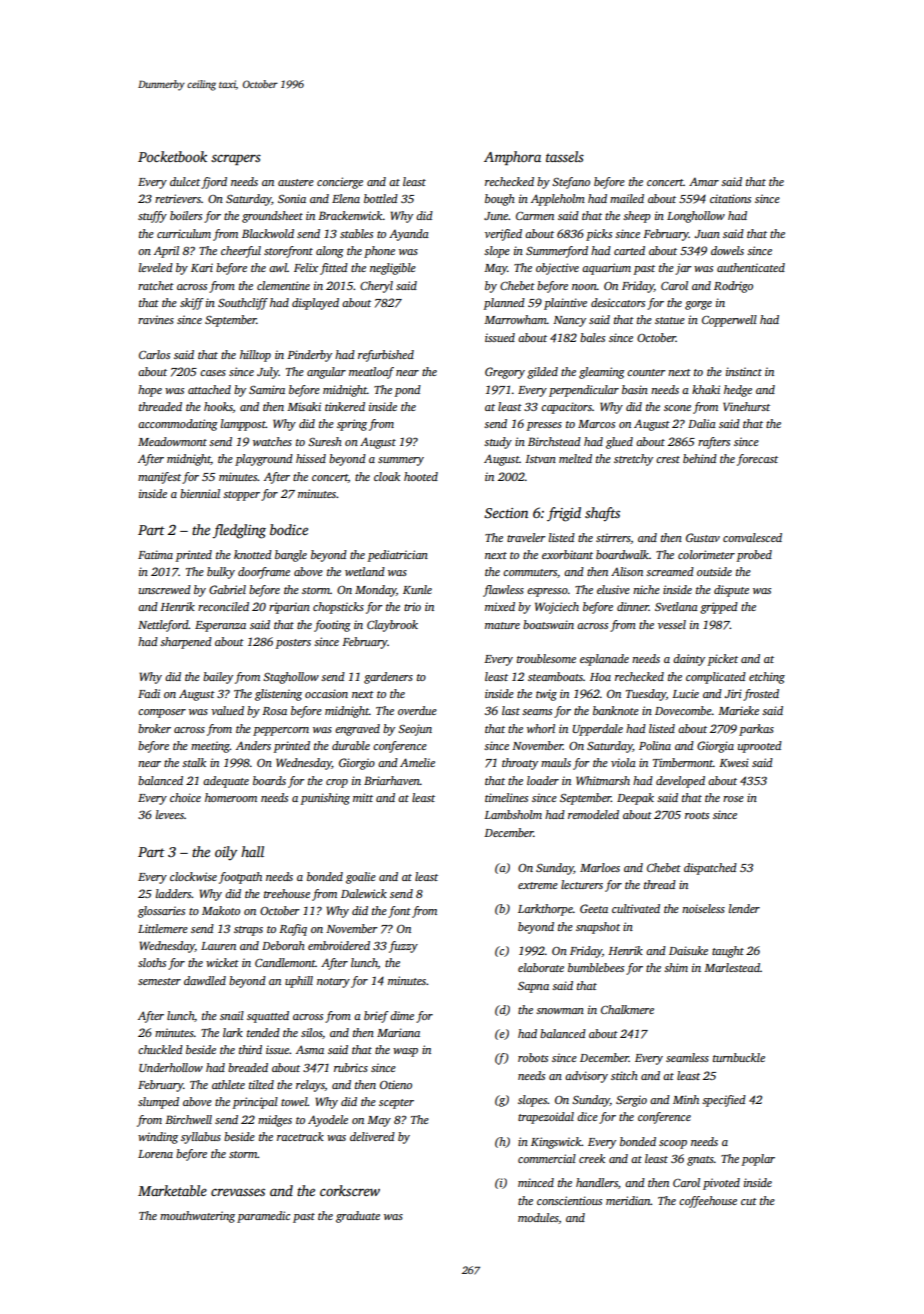  Describe the element at coordinates (704, 181) in the screenshot. I see `Amar` at that location.
